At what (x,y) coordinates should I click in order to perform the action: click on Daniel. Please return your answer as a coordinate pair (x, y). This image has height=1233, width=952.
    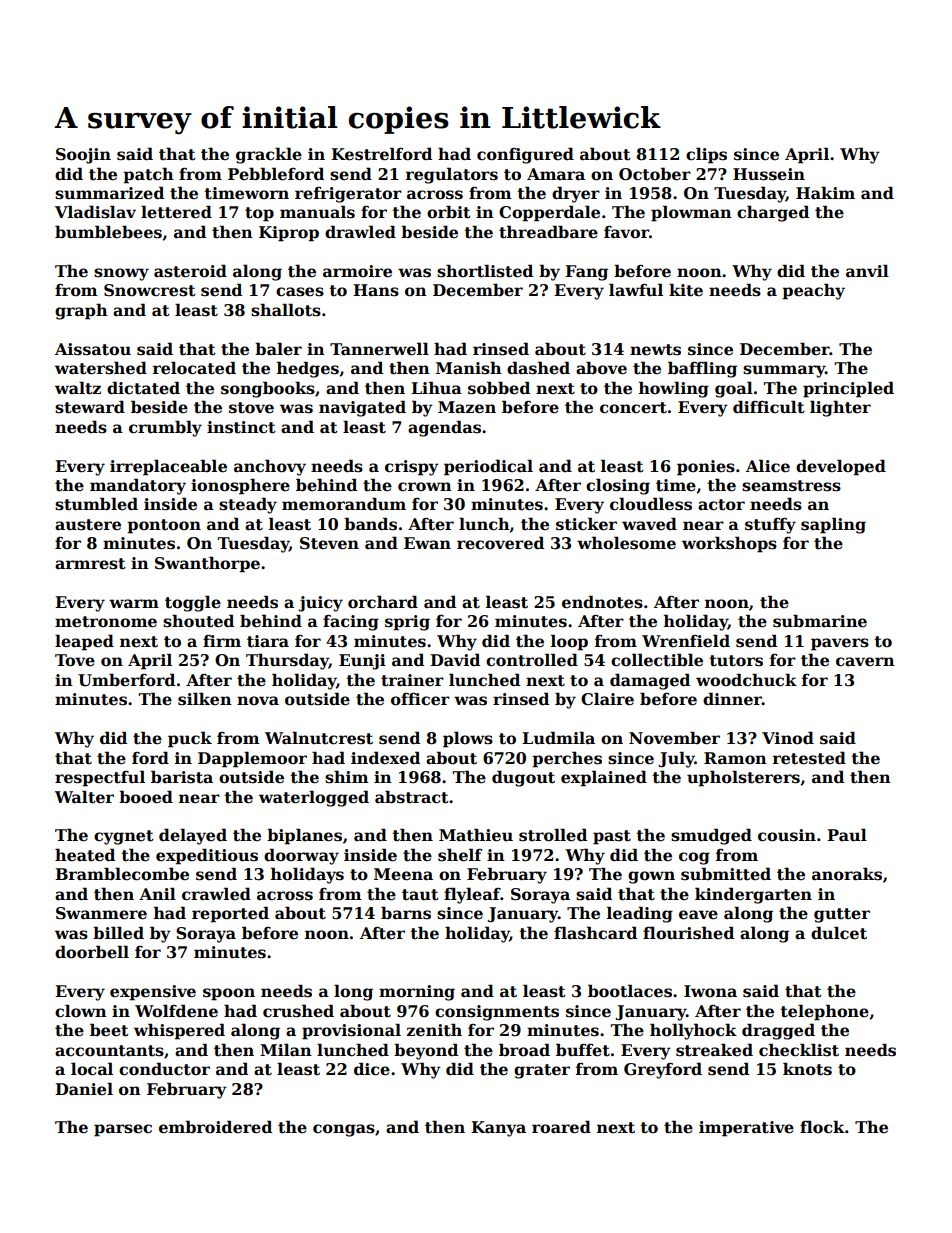
    Looking at the image, I should click on (84, 1089).
